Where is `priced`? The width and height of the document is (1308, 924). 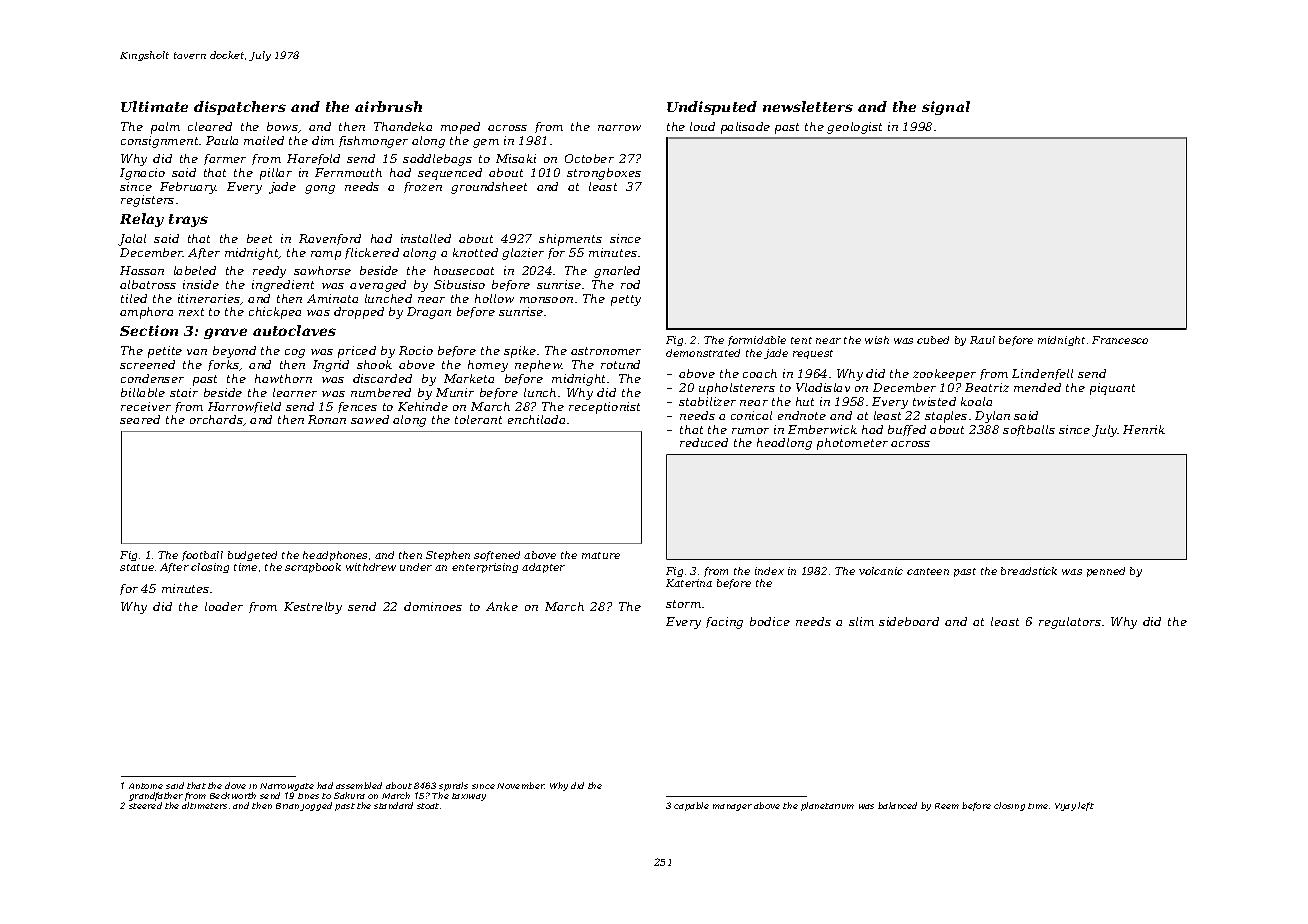
priced is located at coordinates (357, 352).
